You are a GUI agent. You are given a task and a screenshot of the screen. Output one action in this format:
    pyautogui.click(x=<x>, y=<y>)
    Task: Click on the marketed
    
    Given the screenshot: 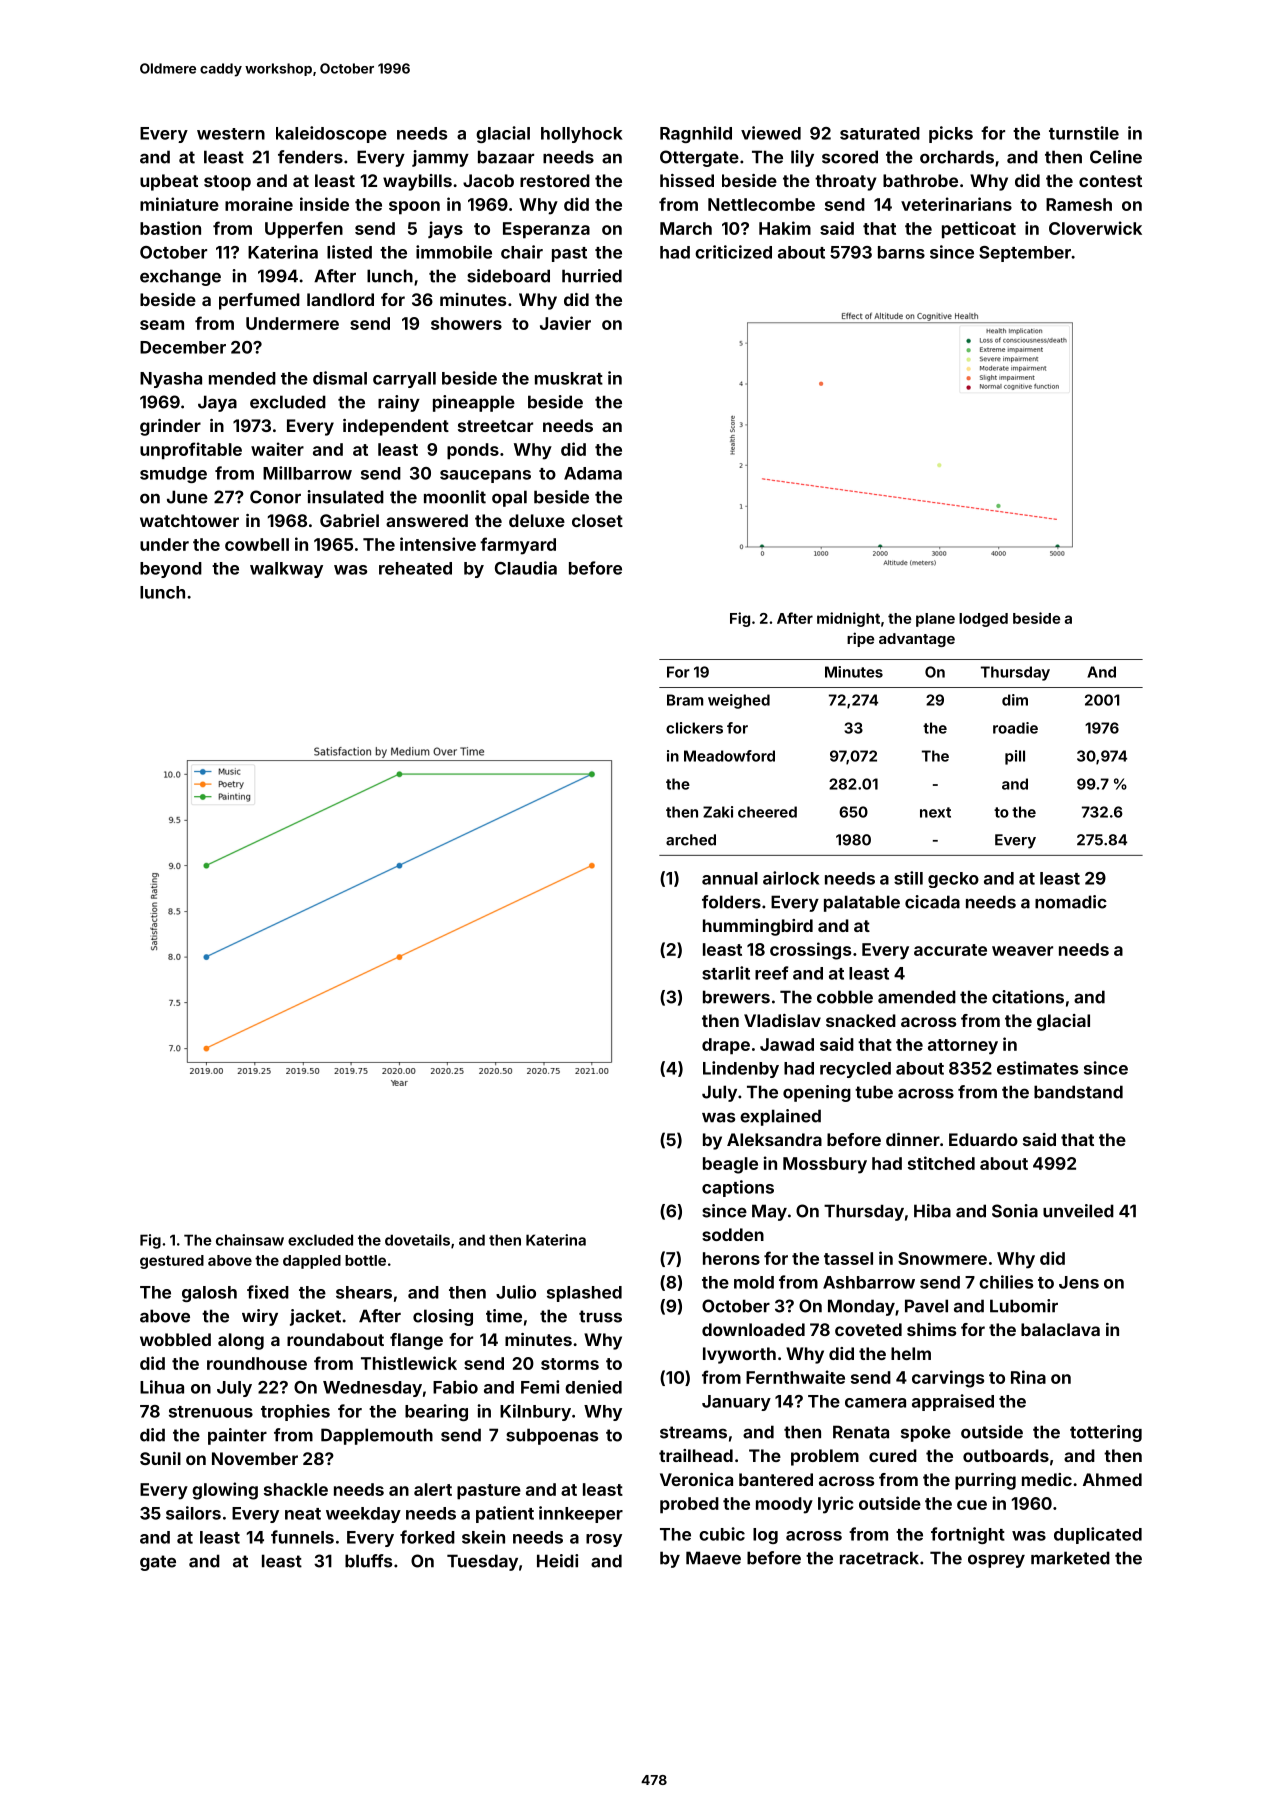 What is the action you would take?
    pyautogui.click(x=1070, y=1558)
